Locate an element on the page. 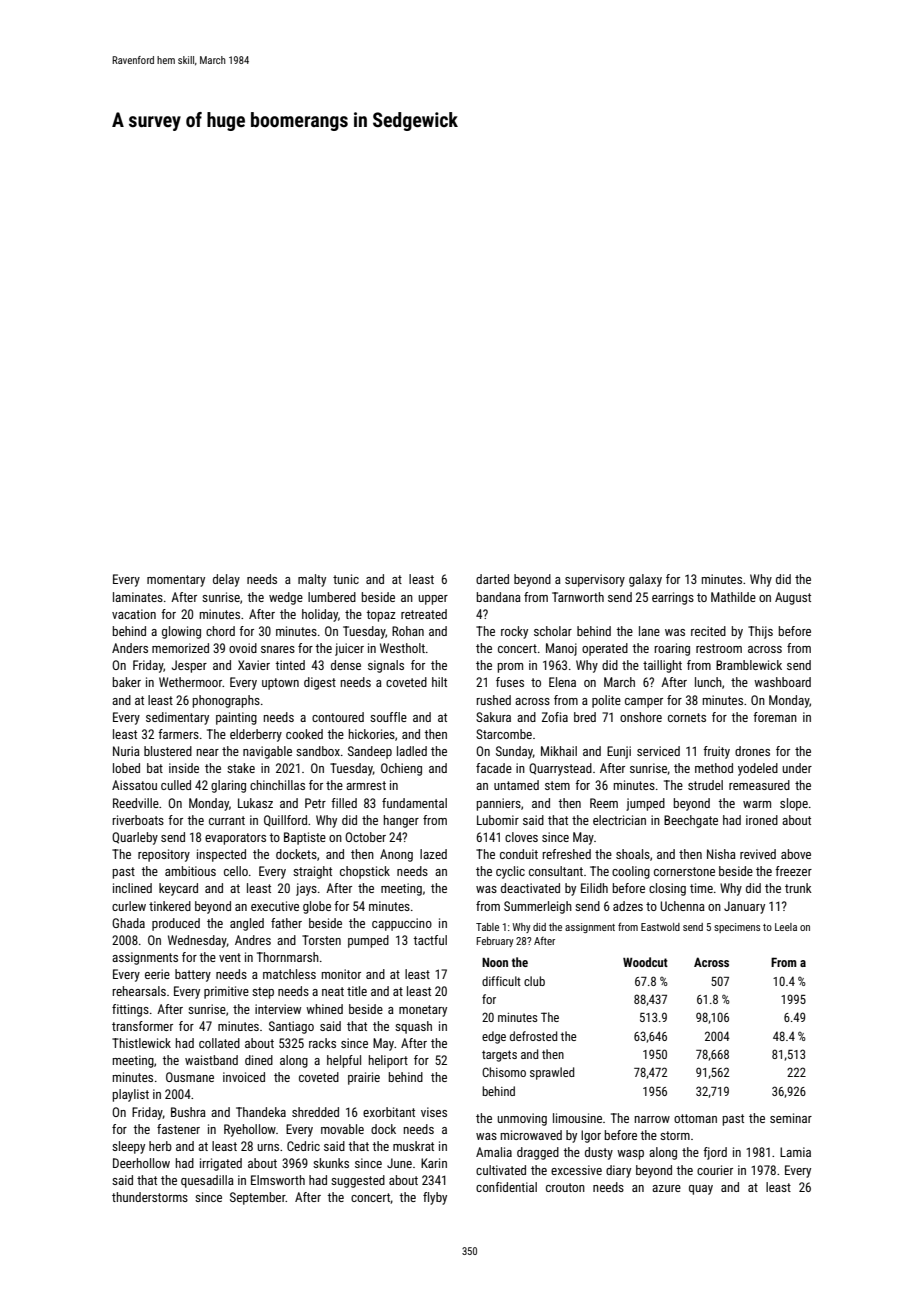 The height and width of the page is (1308, 924). Andres is located at coordinates (253, 940).
